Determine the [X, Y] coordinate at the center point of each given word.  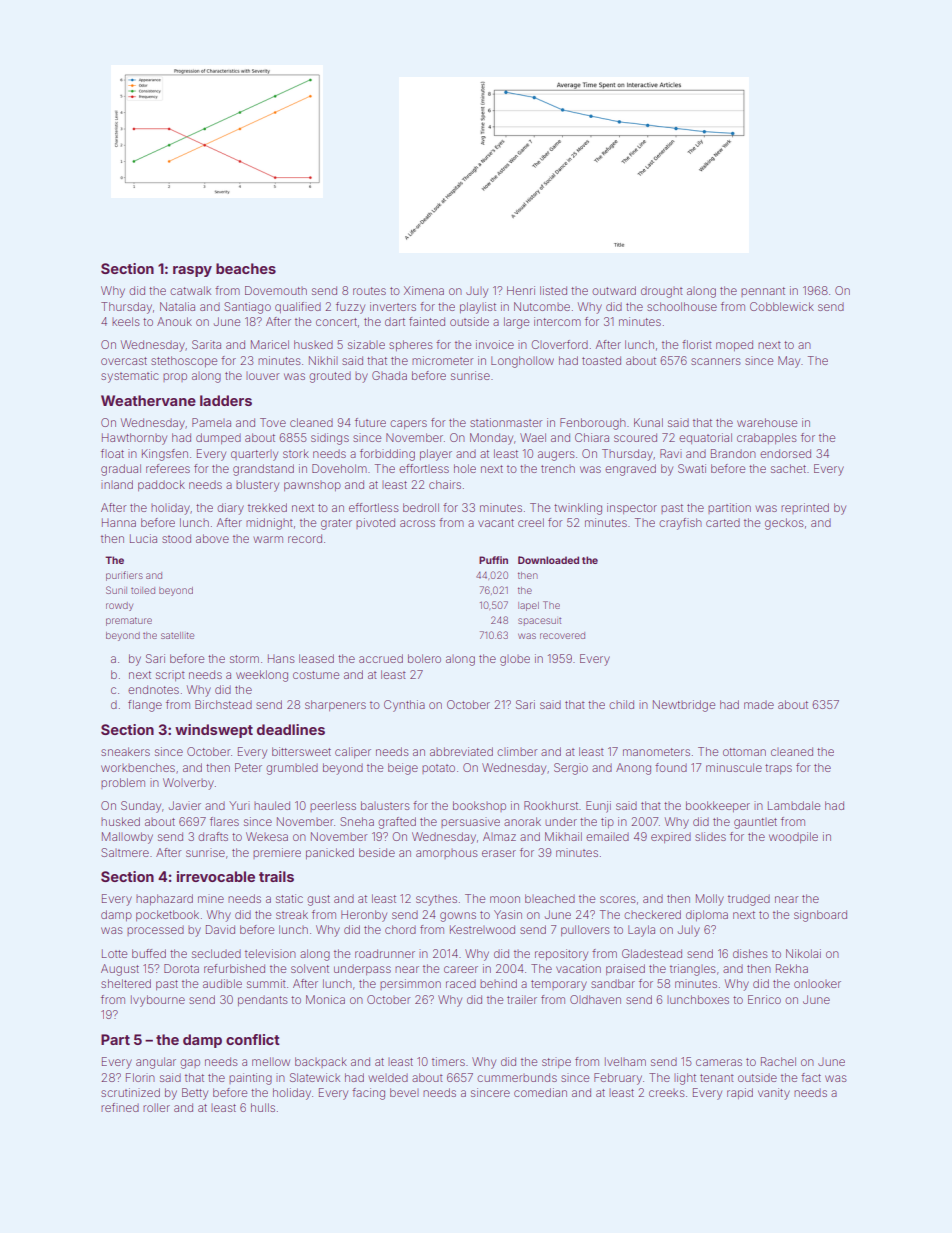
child [621, 704]
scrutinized [130, 1092]
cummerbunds [517, 1077]
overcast [124, 361]
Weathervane [148, 400]
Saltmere [125, 852]
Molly [710, 900]
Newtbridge [684, 706]
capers [408, 424]
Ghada [389, 375]
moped [734, 345]
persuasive [470, 822]
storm [244, 659]
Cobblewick [782, 306]
